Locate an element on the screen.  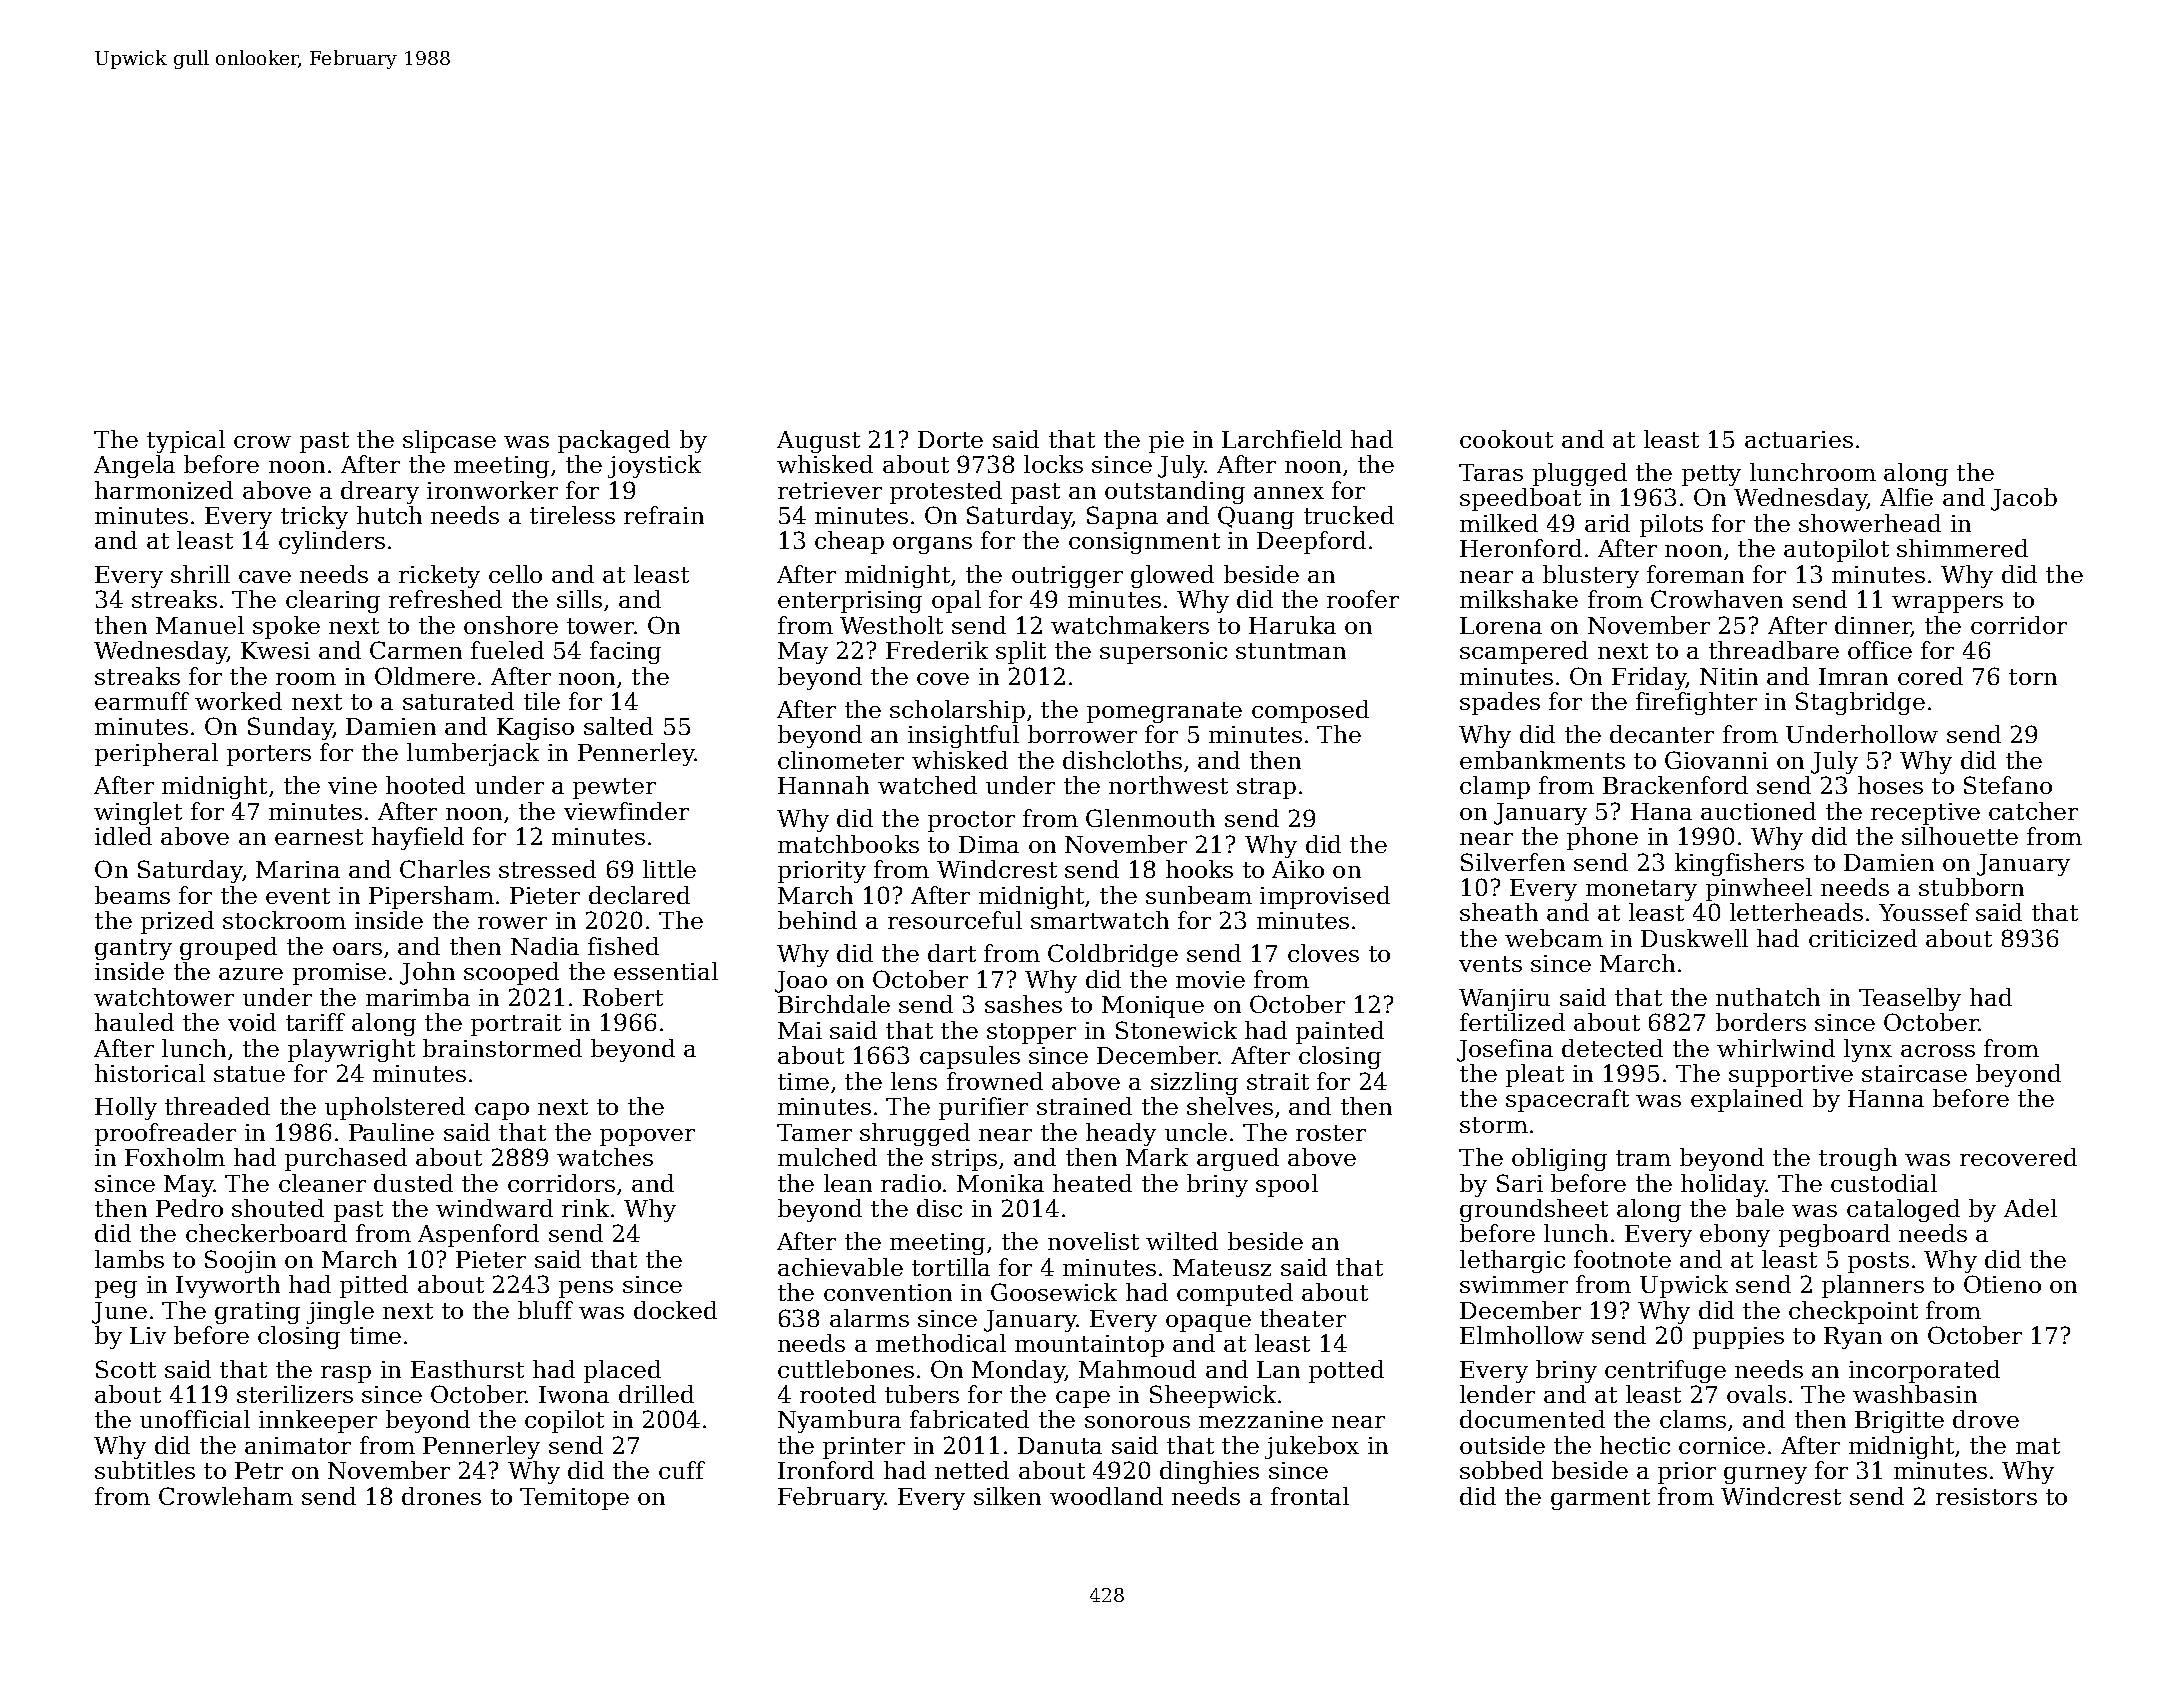
Coldbridge is located at coordinates (1113, 955).
